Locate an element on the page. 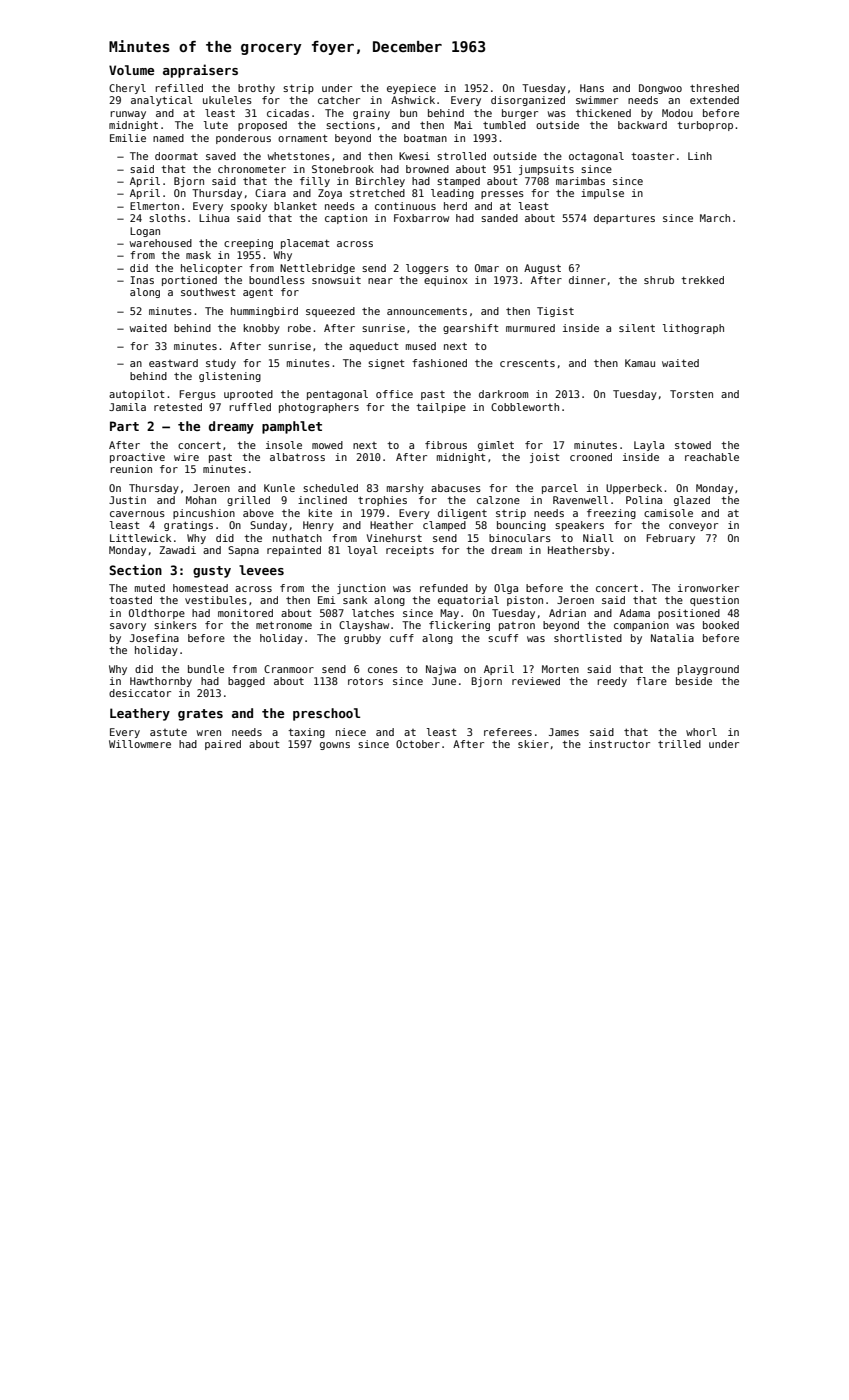 This document has height=1400, width=849. March is located at coordinates (715, 218).
